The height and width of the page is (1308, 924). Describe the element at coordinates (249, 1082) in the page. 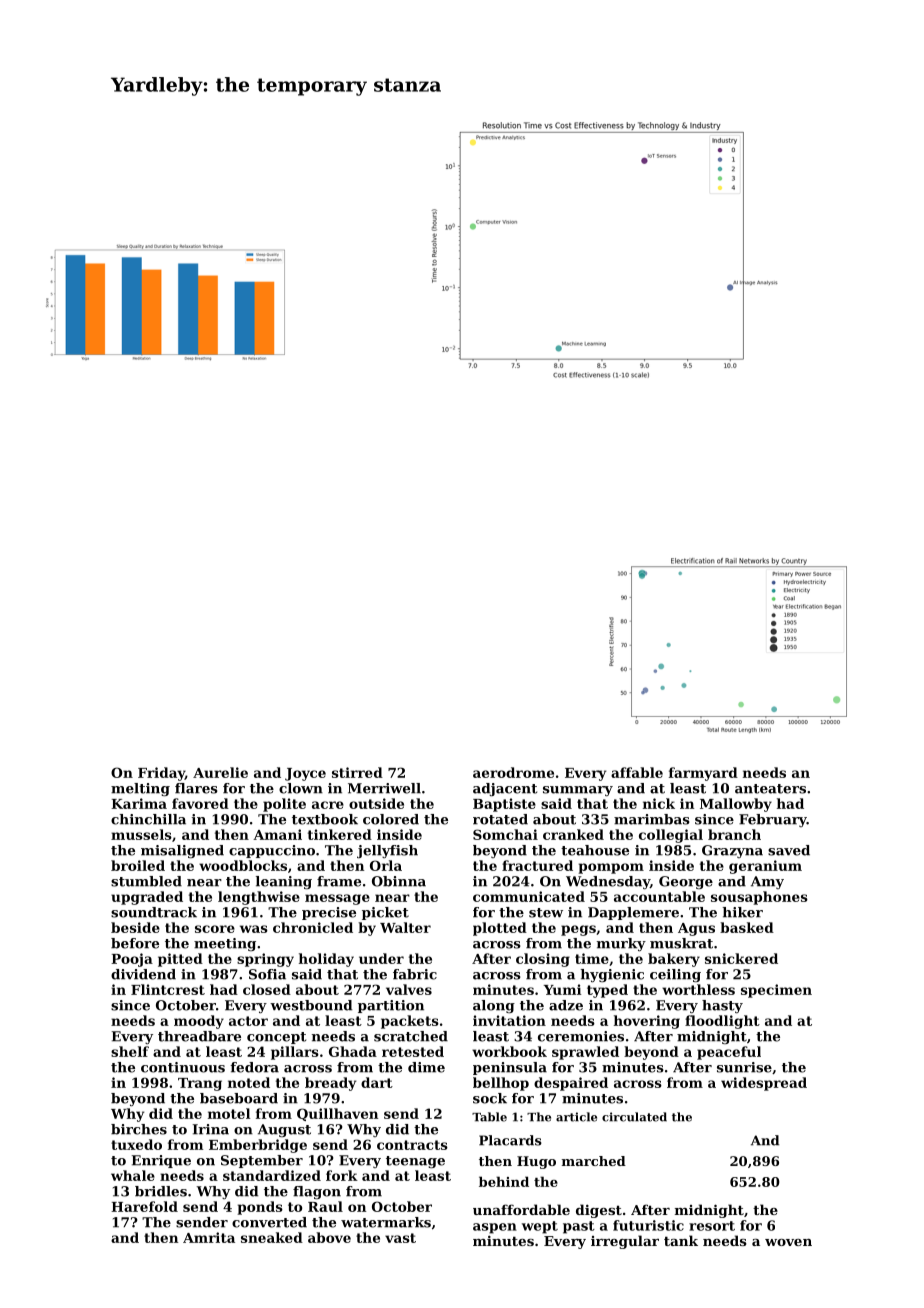

I see `noted` at that location.
